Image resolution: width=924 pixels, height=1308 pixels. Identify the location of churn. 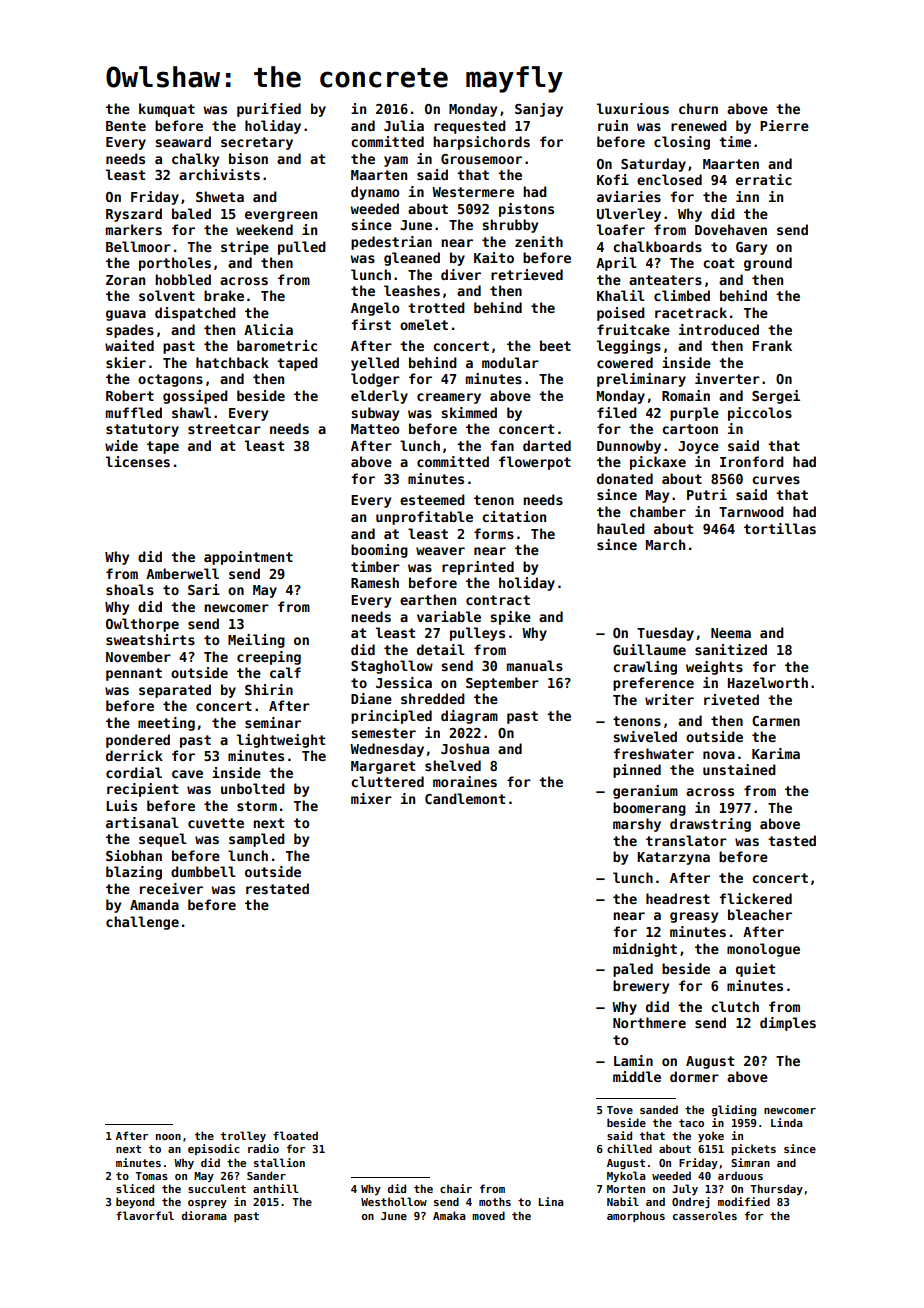
(698, 108).
